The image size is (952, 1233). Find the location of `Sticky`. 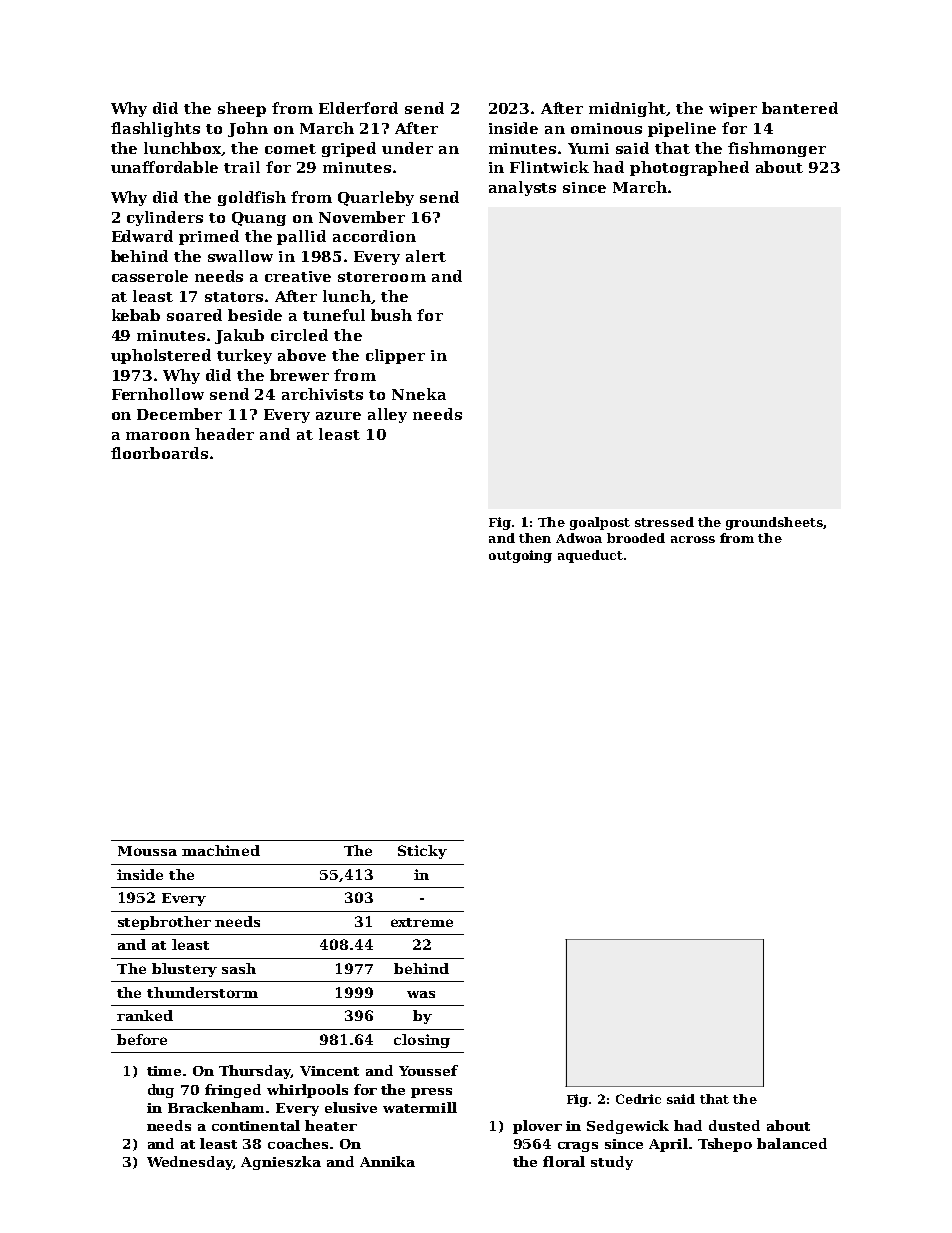

Sticky is located at coordinates (422, 852).
